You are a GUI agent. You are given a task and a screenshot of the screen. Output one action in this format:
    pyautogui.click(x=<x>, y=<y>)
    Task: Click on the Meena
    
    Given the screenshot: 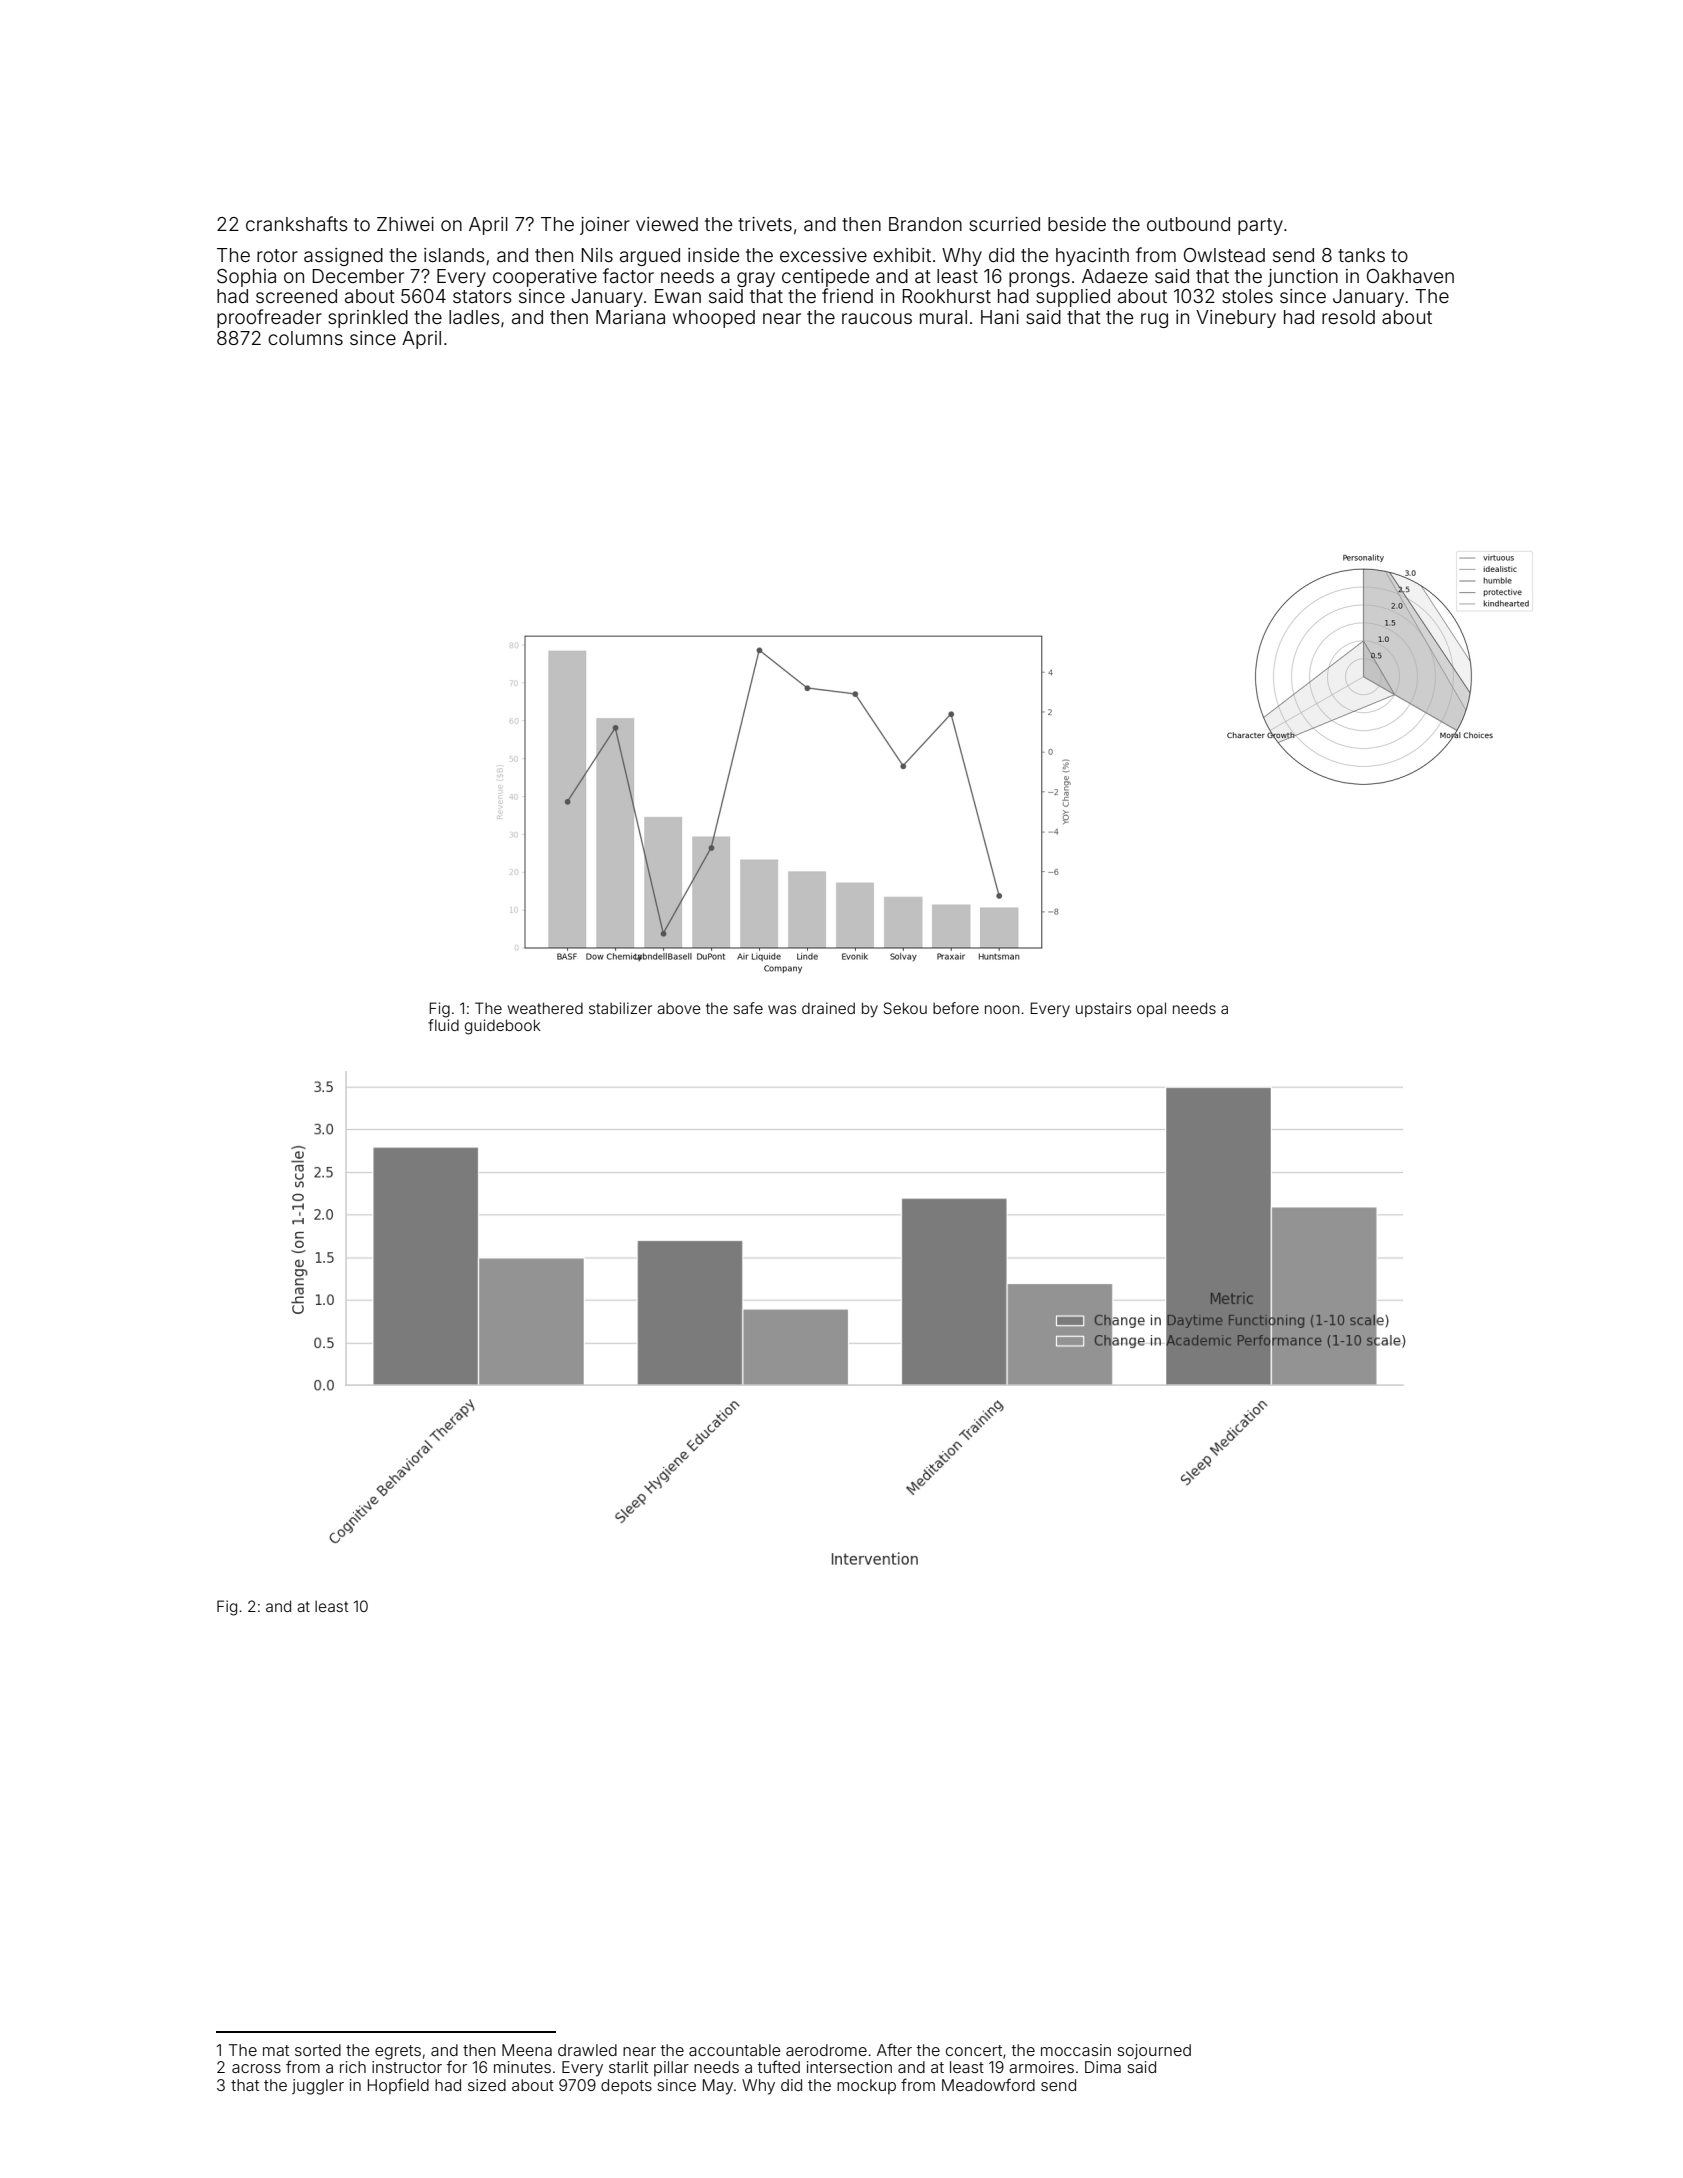 What is the action you would take?
    pyautogui.click(x=527, y=2050)
